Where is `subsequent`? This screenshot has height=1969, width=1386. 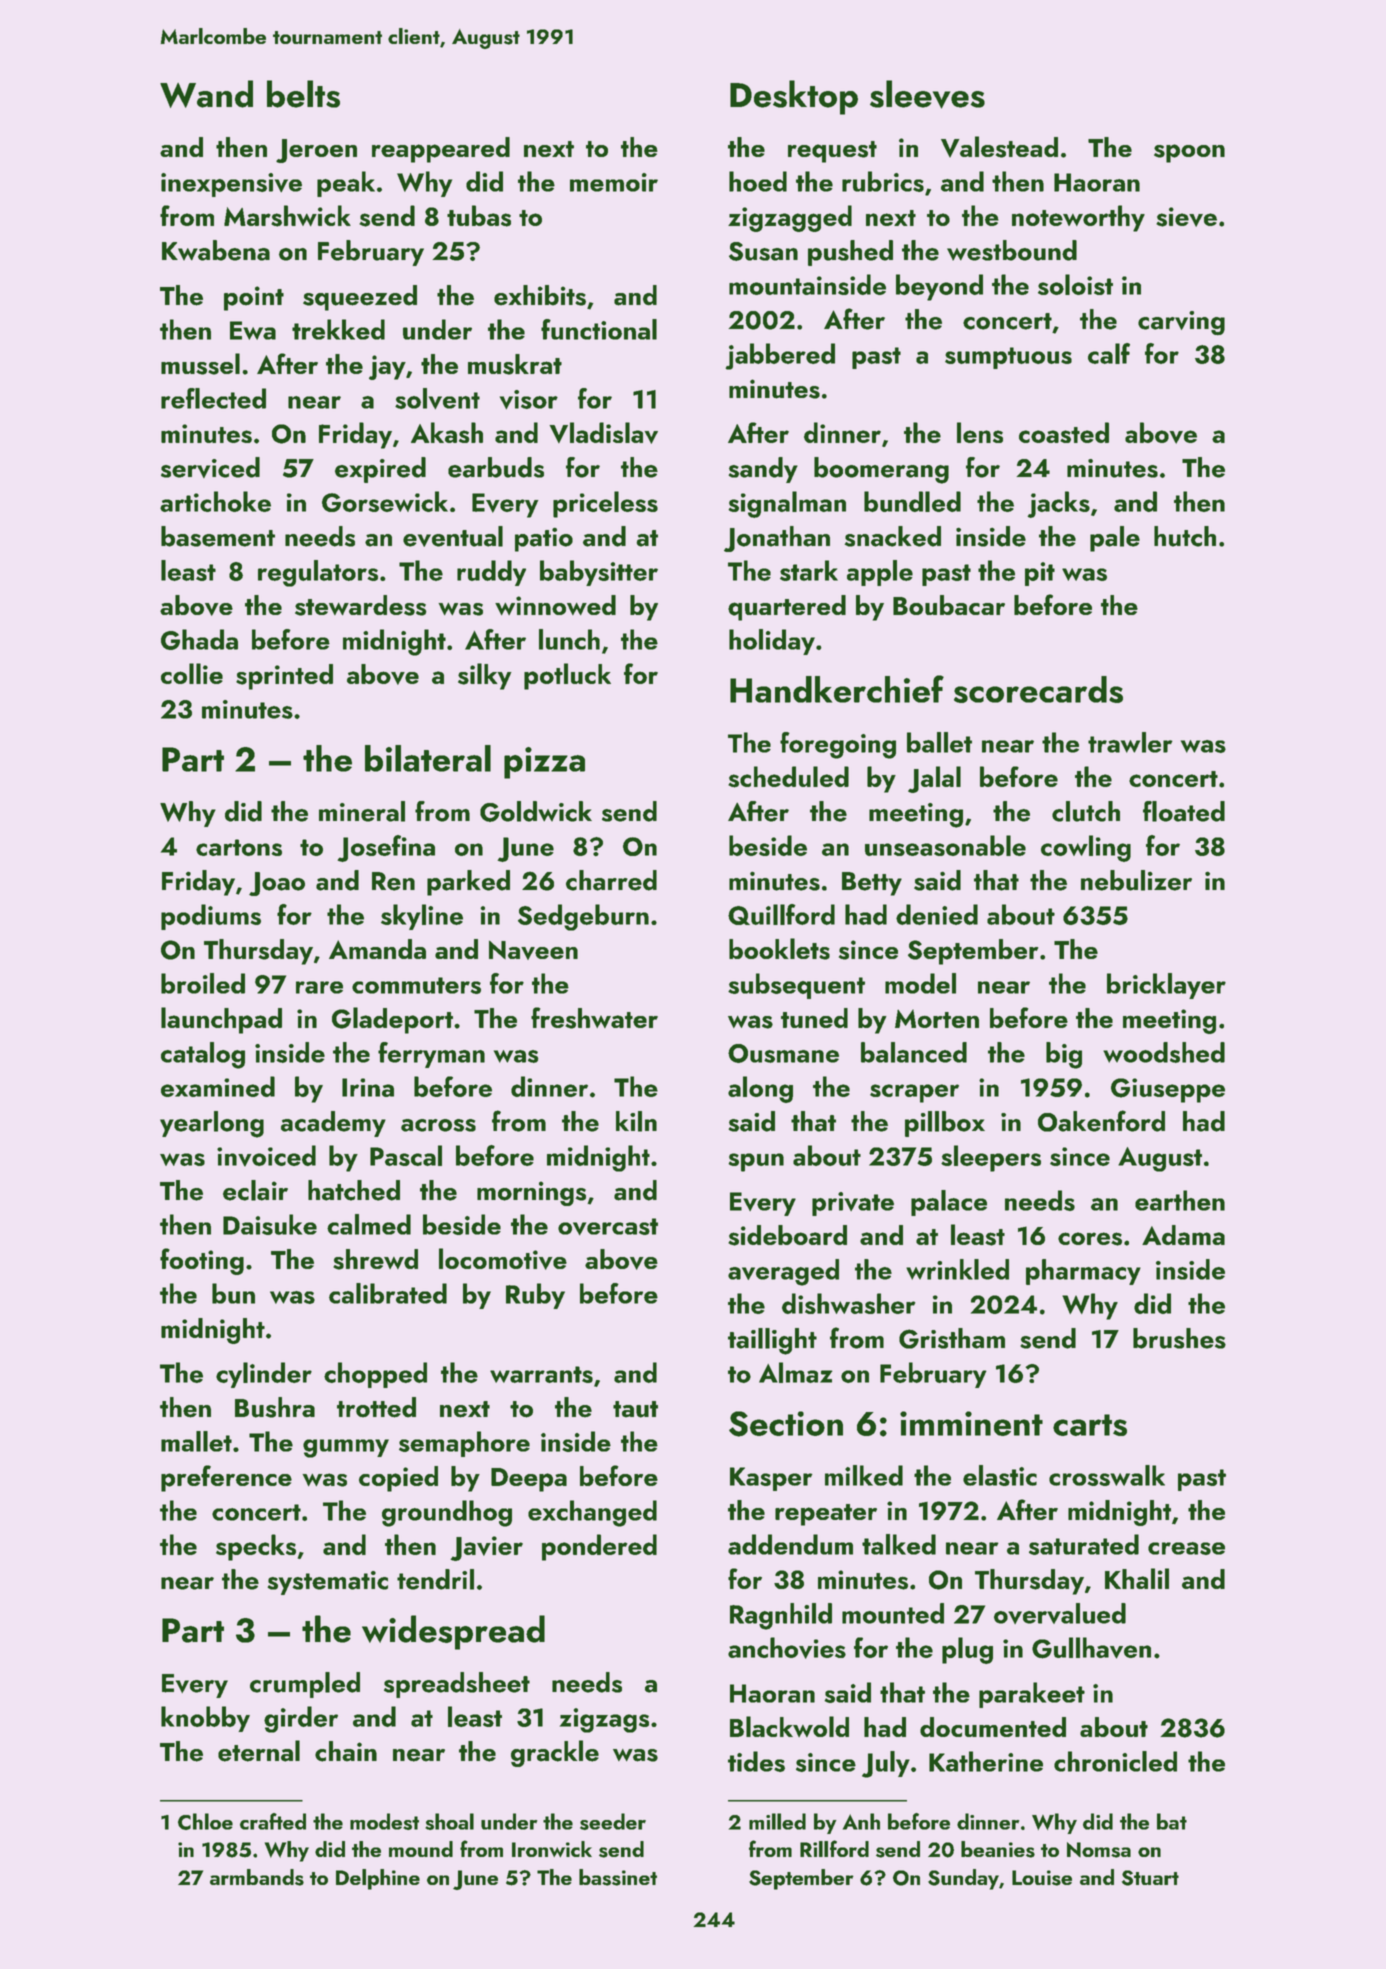
subsequent is located at coordinates (796, 986).
